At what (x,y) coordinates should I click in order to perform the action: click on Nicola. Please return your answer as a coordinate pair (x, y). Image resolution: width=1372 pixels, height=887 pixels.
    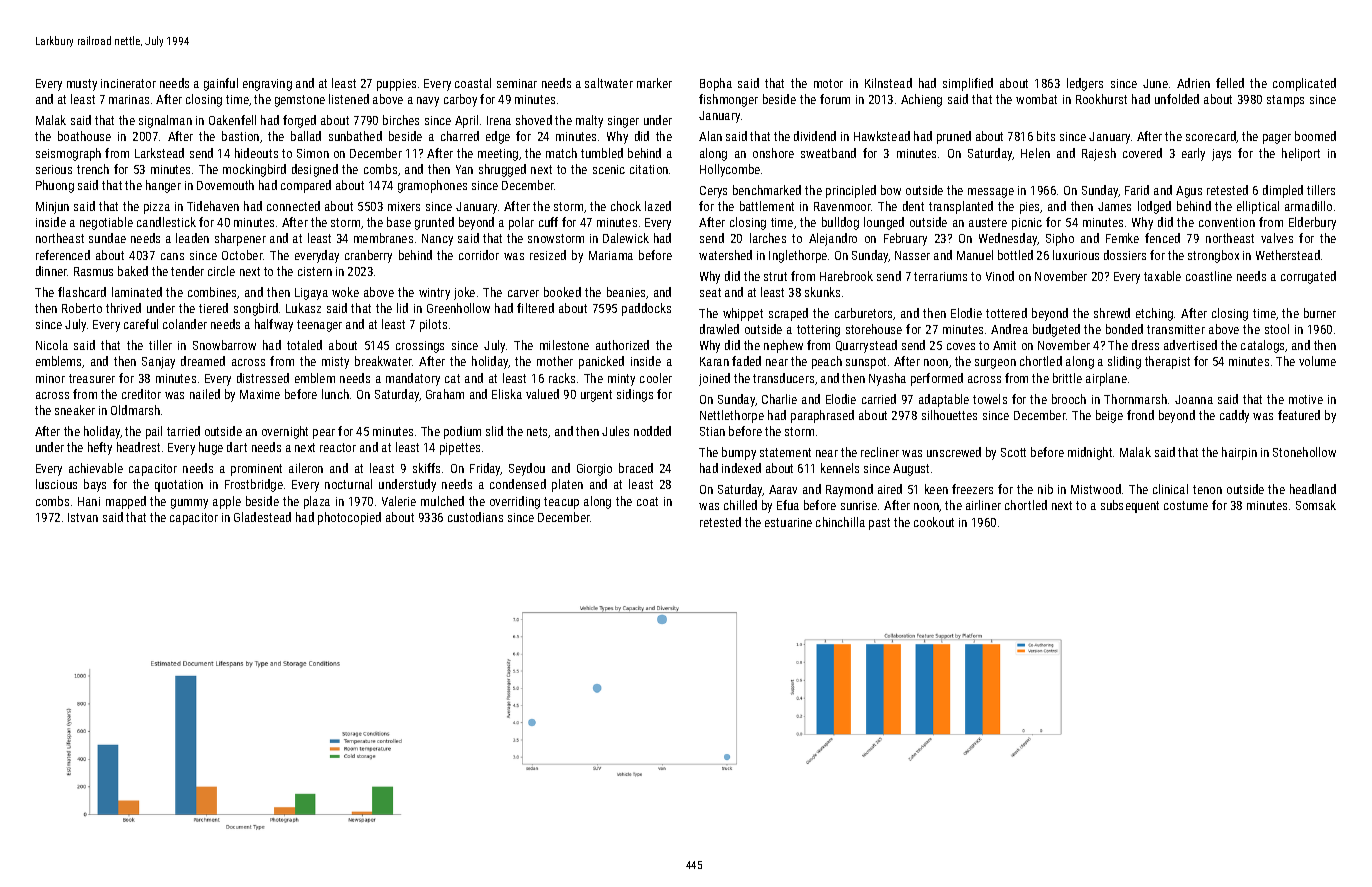
    Looking at the image, I should click on (52, 345).
